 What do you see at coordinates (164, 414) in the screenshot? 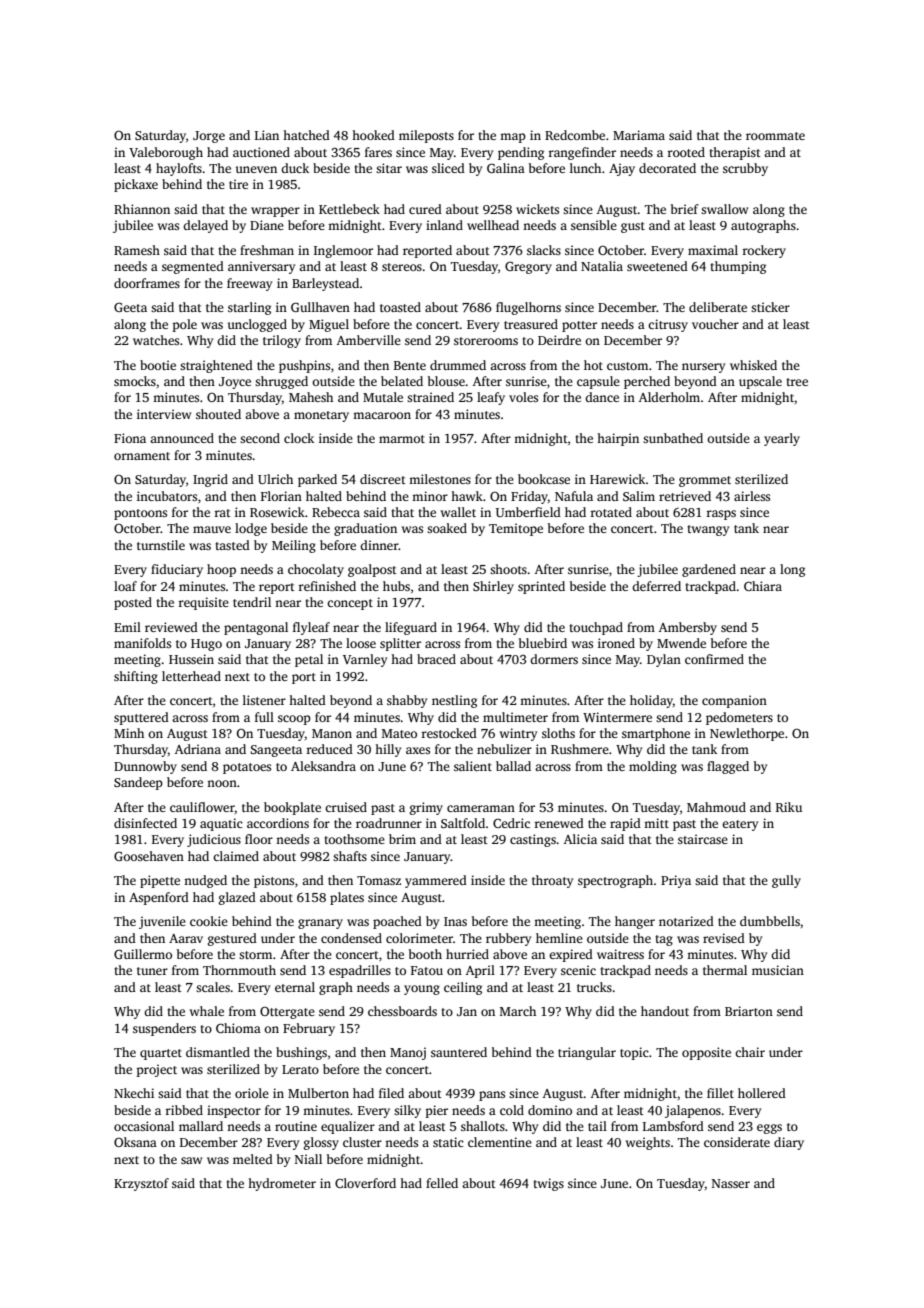
I see `interview` at bounding box center [164, 414].
